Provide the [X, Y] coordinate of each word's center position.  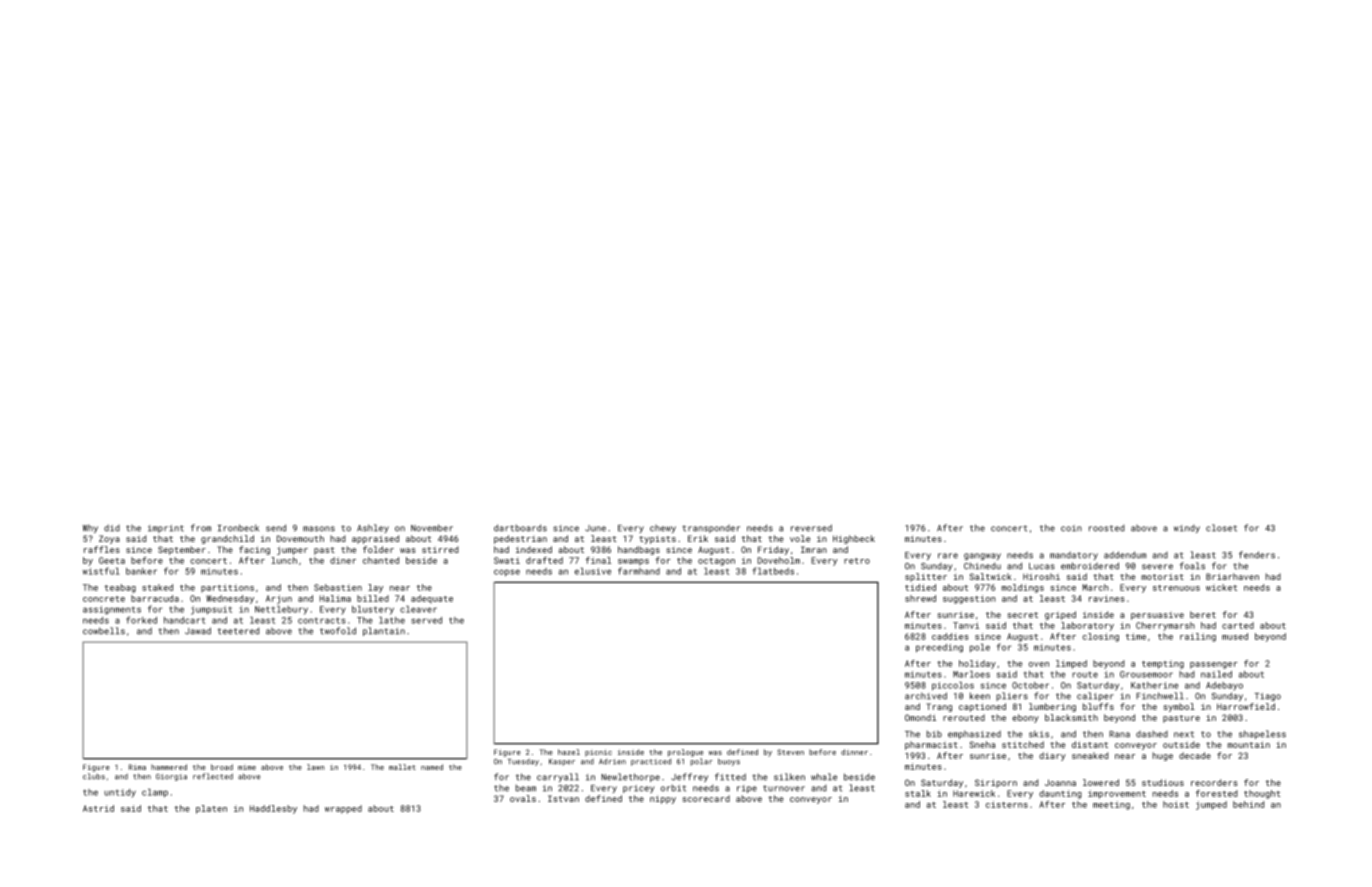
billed [373, 598]
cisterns [1007, 804]
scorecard [706, 798]
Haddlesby [273, 809]
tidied [920, 587]
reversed [811, 528]
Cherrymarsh [1165, 626]
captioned [982, 707]
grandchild [227, 539]
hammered [169, 767]
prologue [686, 753]
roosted [1107, 528]
